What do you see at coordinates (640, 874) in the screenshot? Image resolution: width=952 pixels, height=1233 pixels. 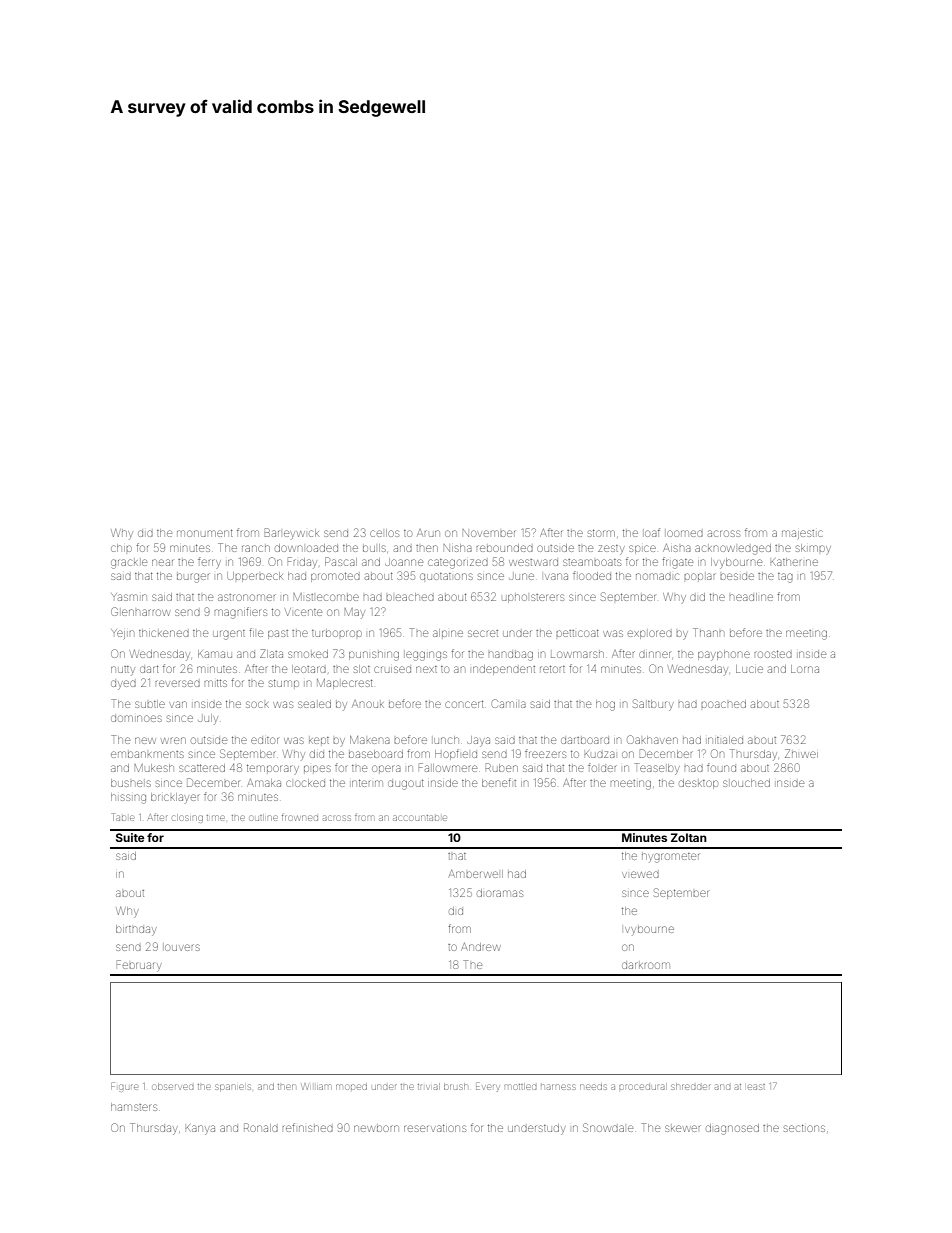 I see `viewed` at bounding box center [640, 874].
